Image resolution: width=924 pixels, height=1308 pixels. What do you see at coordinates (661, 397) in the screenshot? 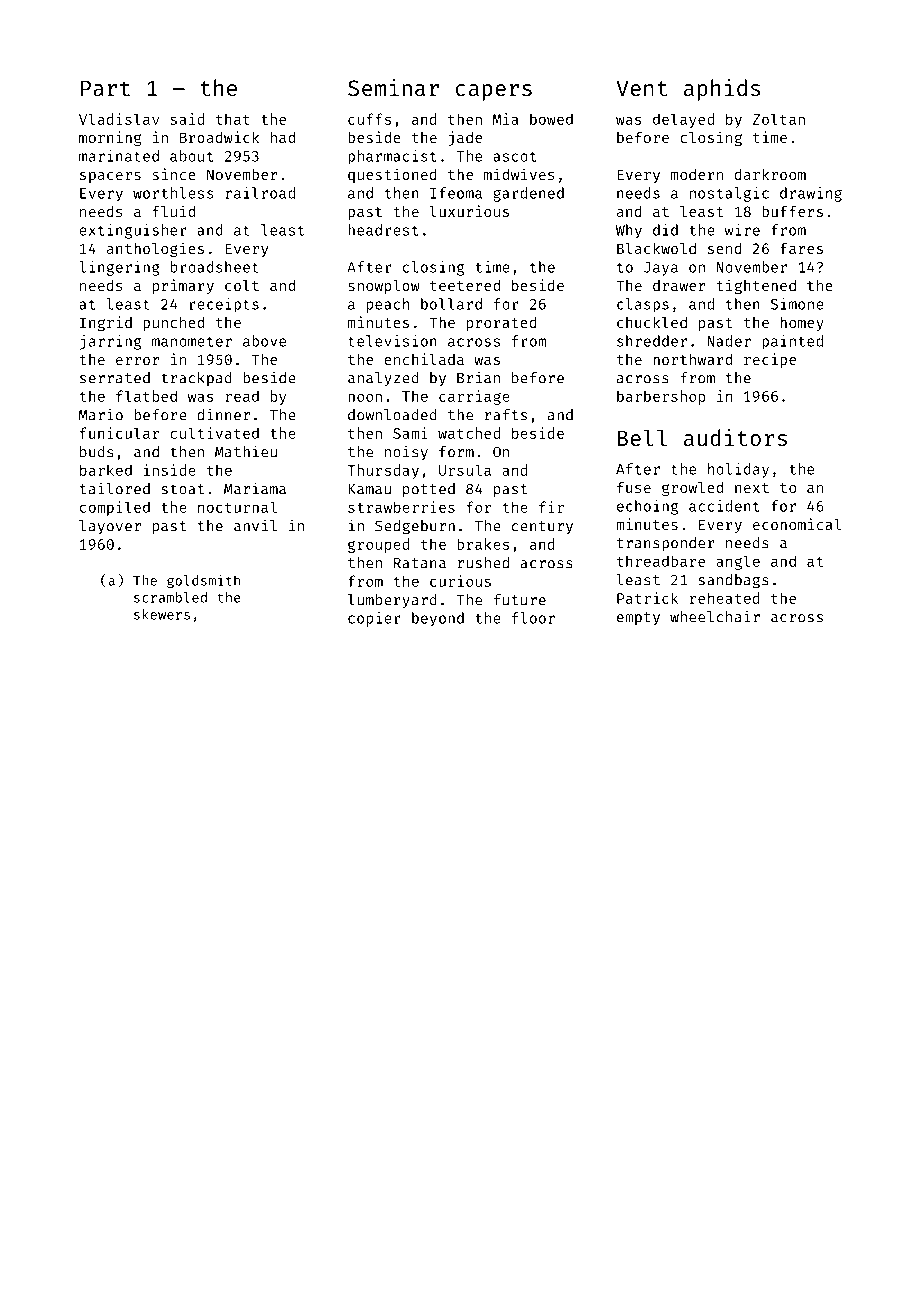
I see `barbershop` at bounding box center [661, 397].
